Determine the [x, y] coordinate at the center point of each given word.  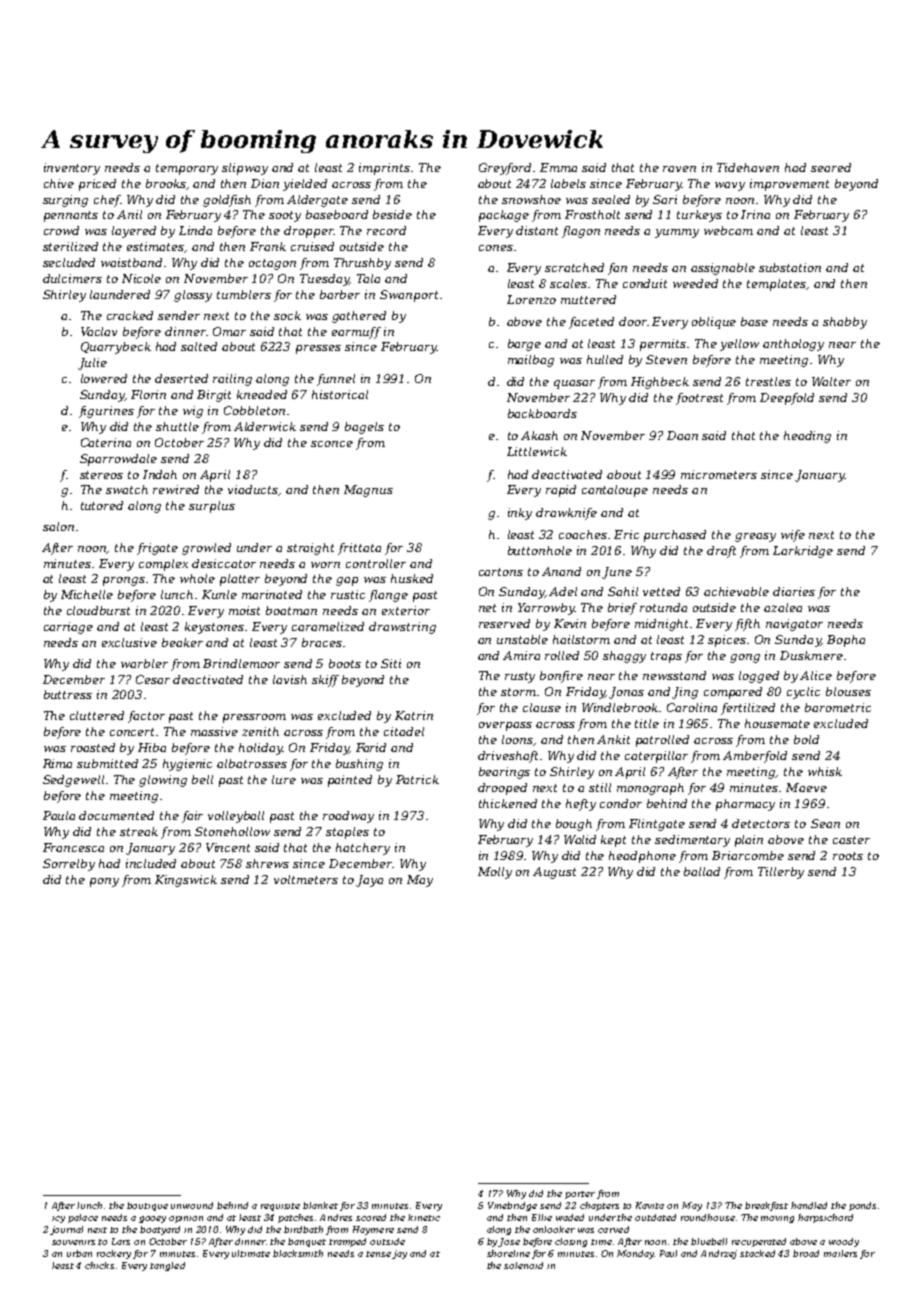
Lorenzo [531, 299]
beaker [182, 642]
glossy [193, 296]
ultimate [251, 1253]
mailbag [531, 361]
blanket [320, 1205]
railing [232, 380]
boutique [147, 1206]
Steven [666, 359]
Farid [371, 747]
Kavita [650, 1205]
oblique [714, 323]
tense [378, 1254]
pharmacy [745, 805]
